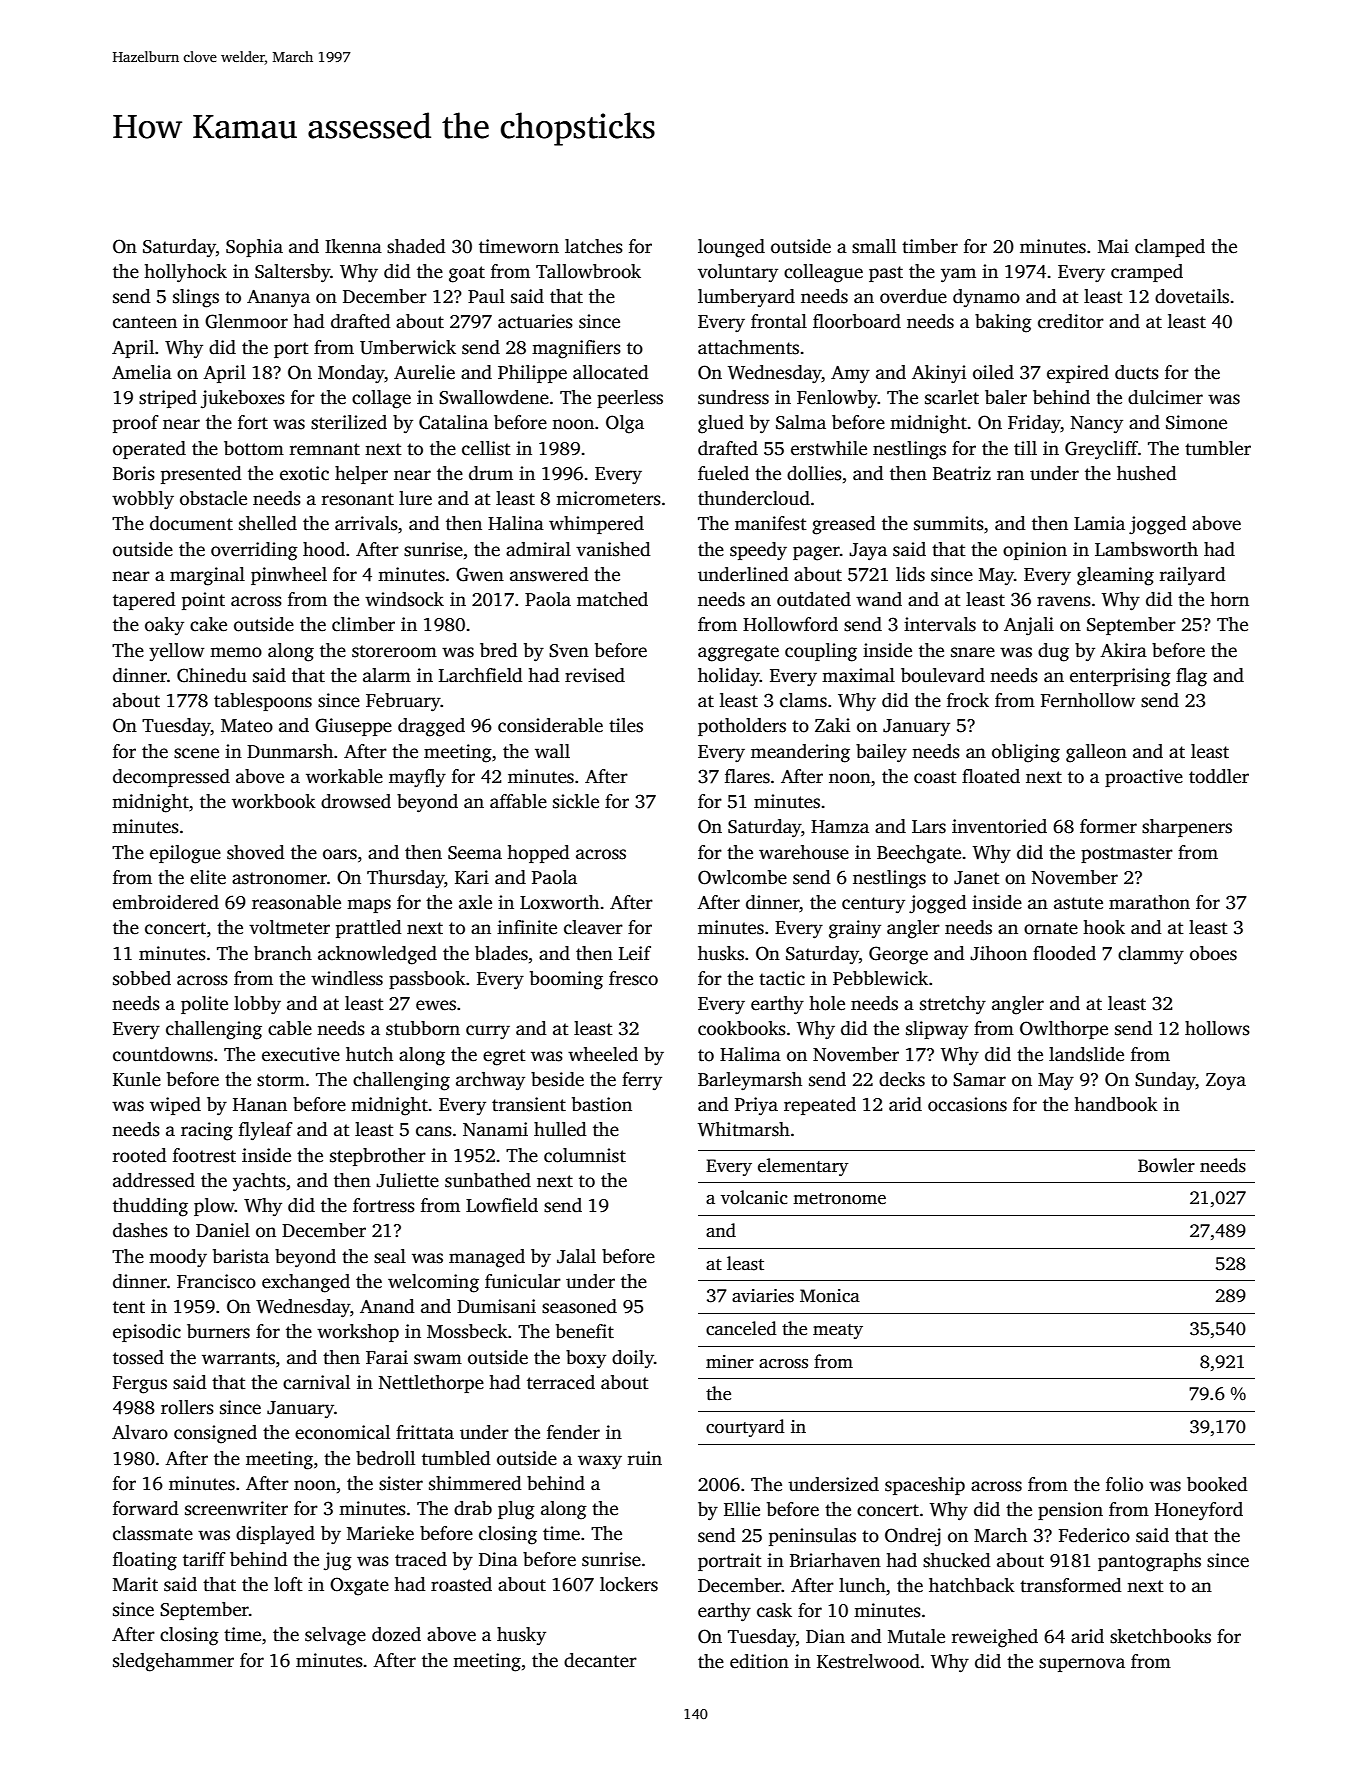  What do you see at coordinates (254, 248) in the screenshot?
I see `Sophia` at bounding box center [254, 248].
